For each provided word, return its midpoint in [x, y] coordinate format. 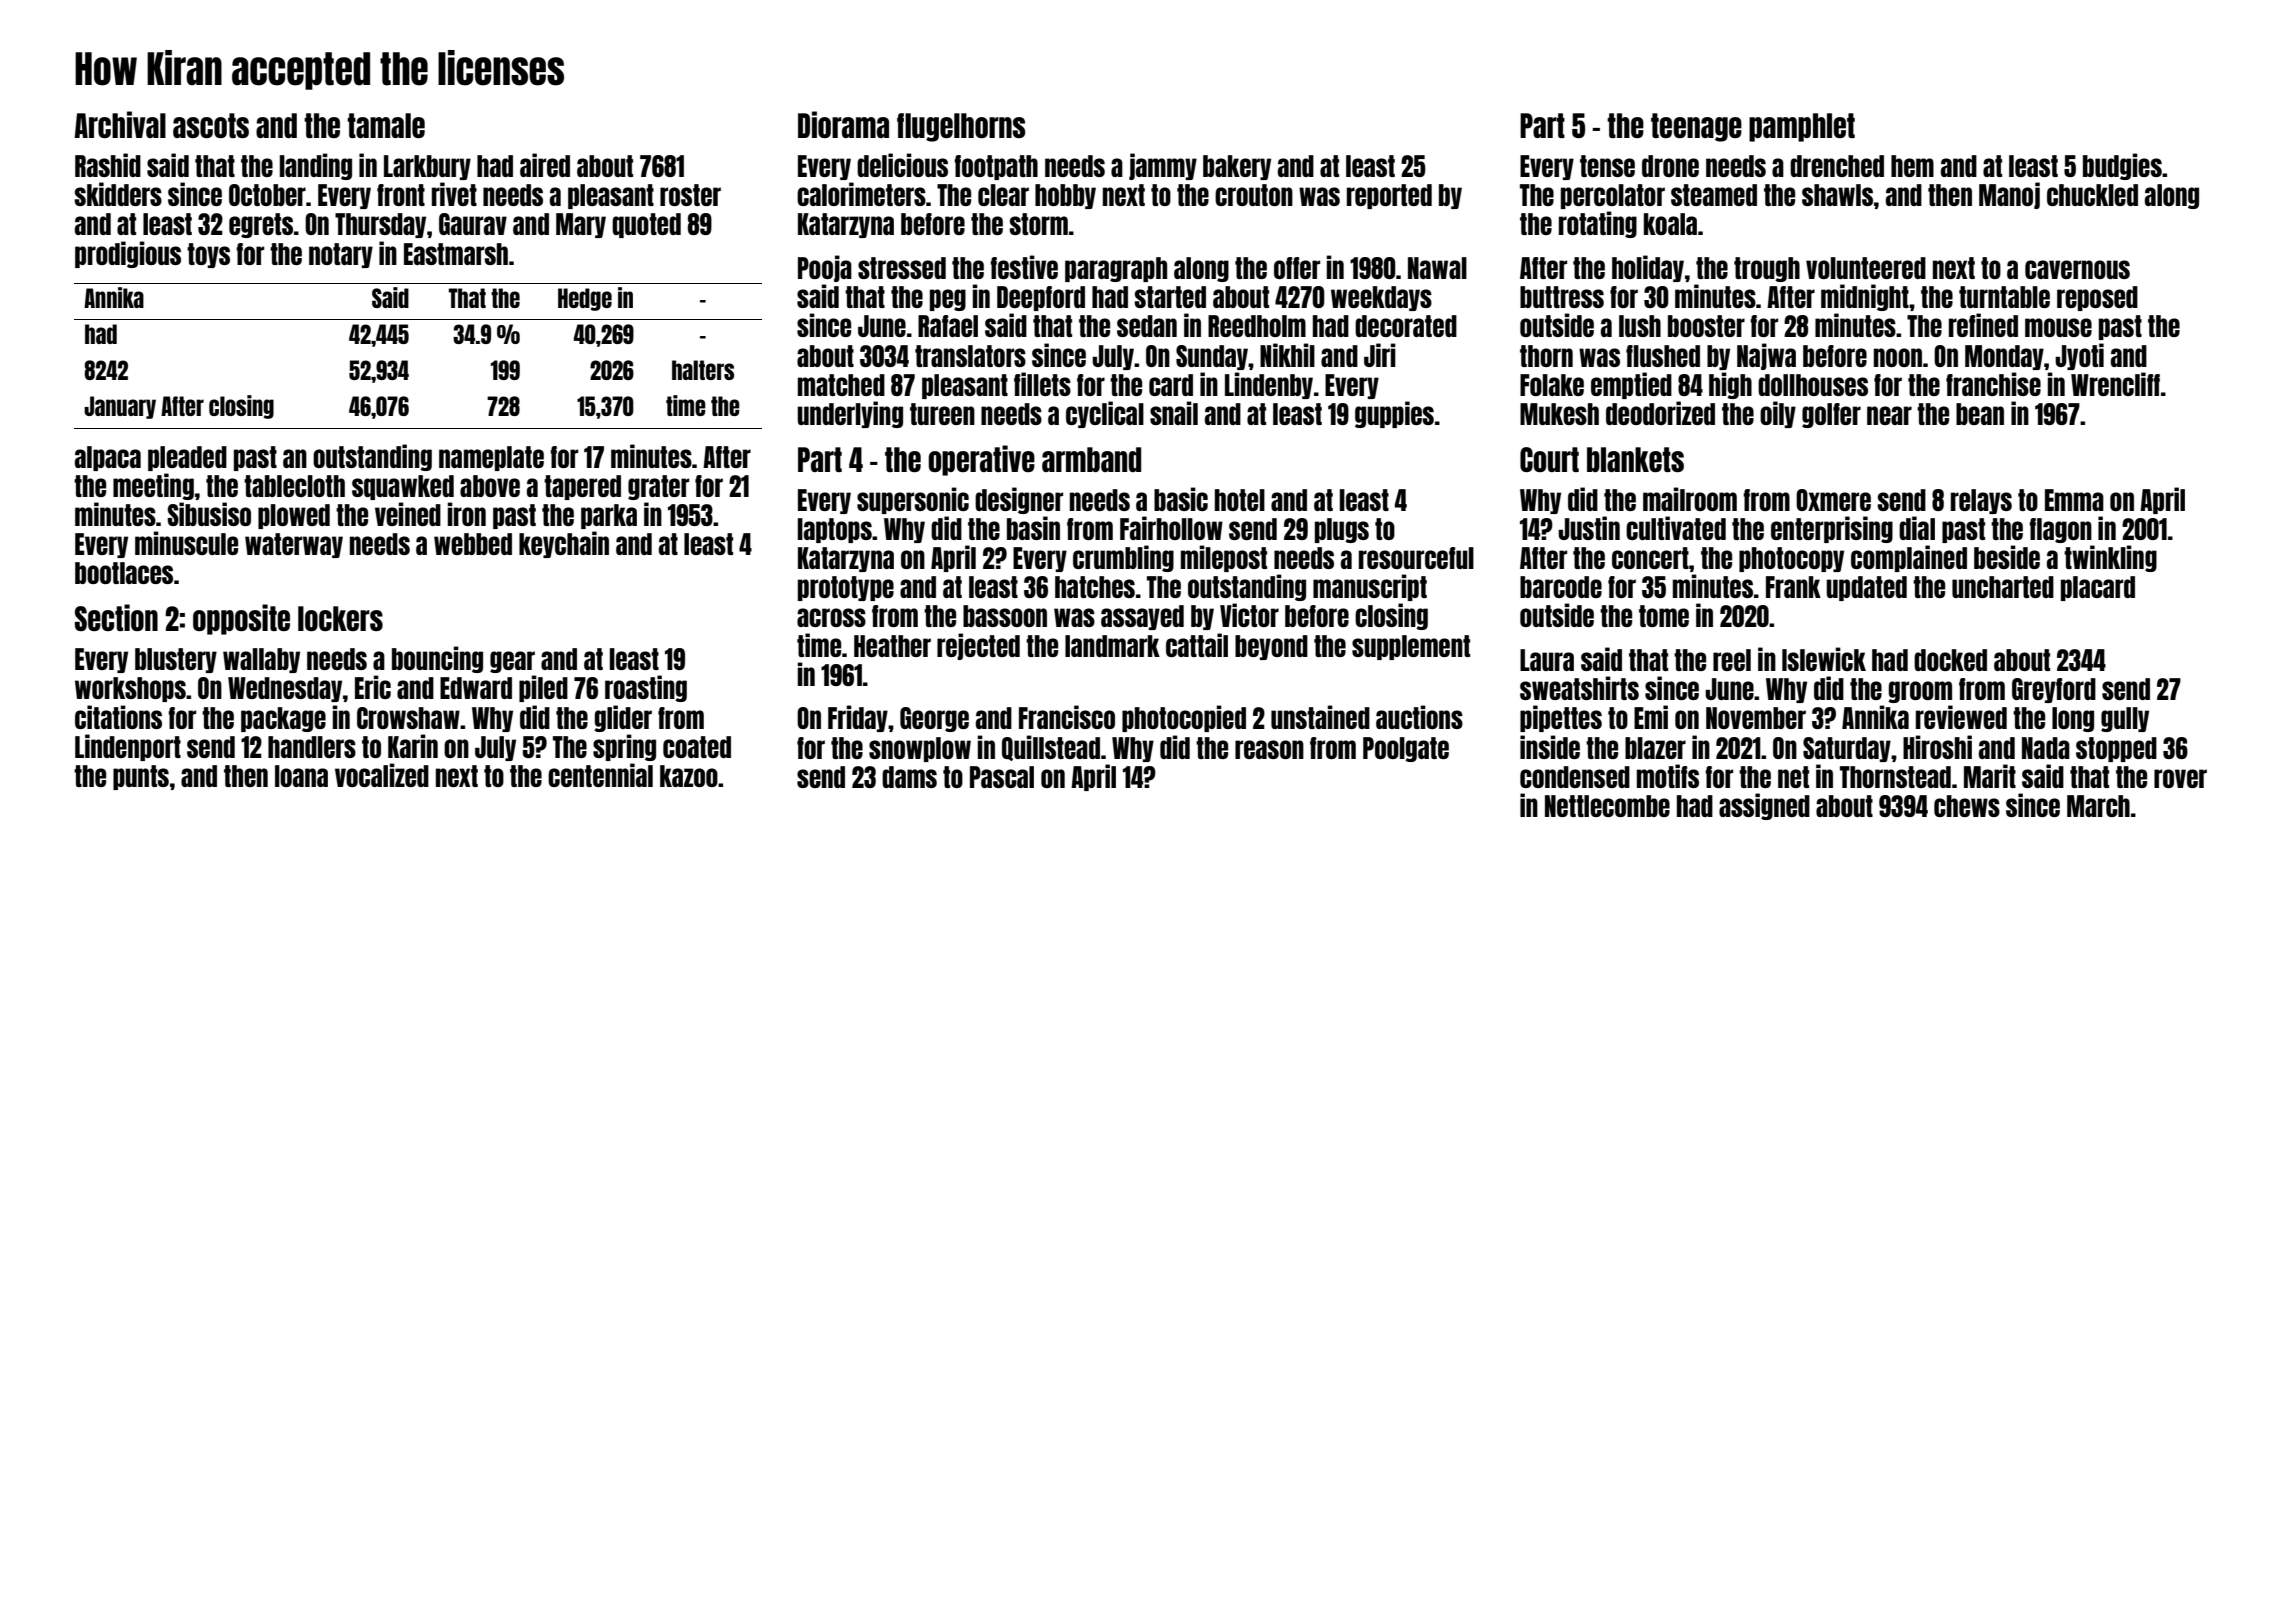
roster [690, 195]
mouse [2058, 327]
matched [841, 385]
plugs [1342, 530]
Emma [2074, 500]
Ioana [301, 776]
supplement [1411, 647]
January [120, 407]
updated [1866, 588]
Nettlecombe [1607, 806]
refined [1983, 325]
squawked [403, 487]
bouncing [437, 659]
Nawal [1437, 268]
